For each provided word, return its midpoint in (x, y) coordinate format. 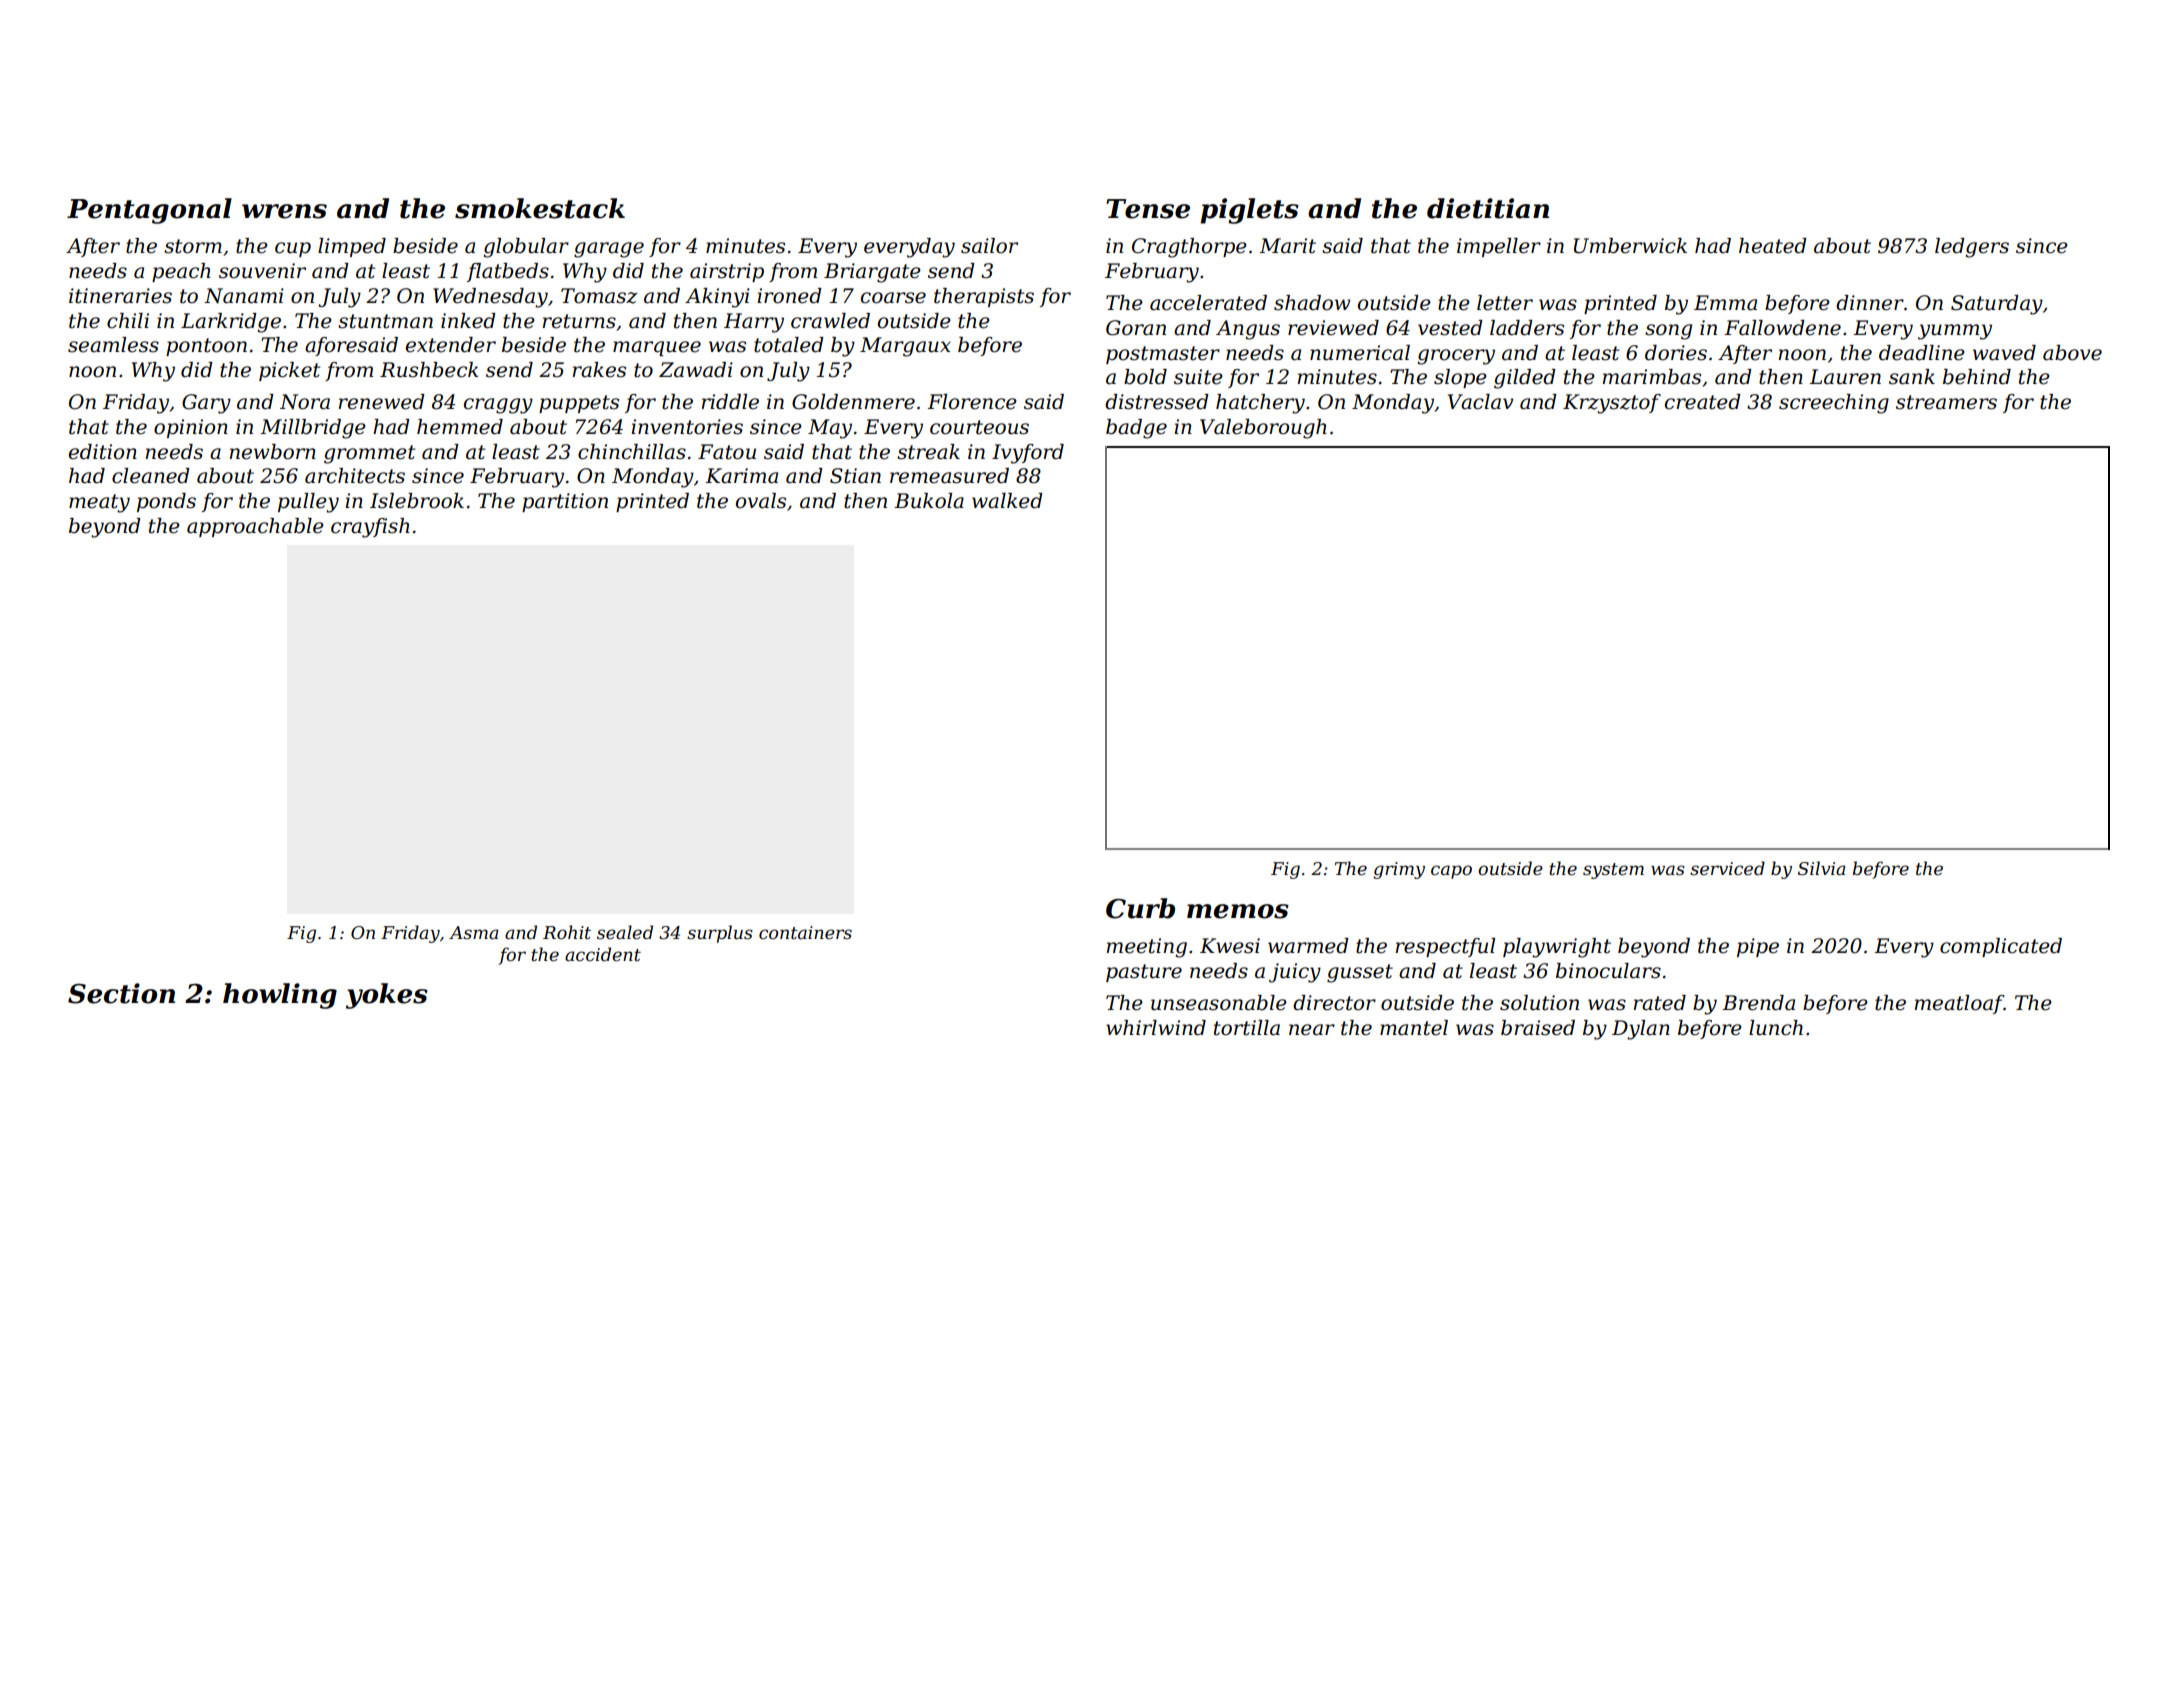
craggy (498, 406)
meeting (1146, 948)
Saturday (1997, 305)
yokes (387, 996)
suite (1198, 377)
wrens (284, 211)
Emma (1725, 303)
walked (1007, 501)
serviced (1727, 868)
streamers (1946, 402)
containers (805, 933)
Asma (474, 932)
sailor (989, 246)
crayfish (370, 528)
